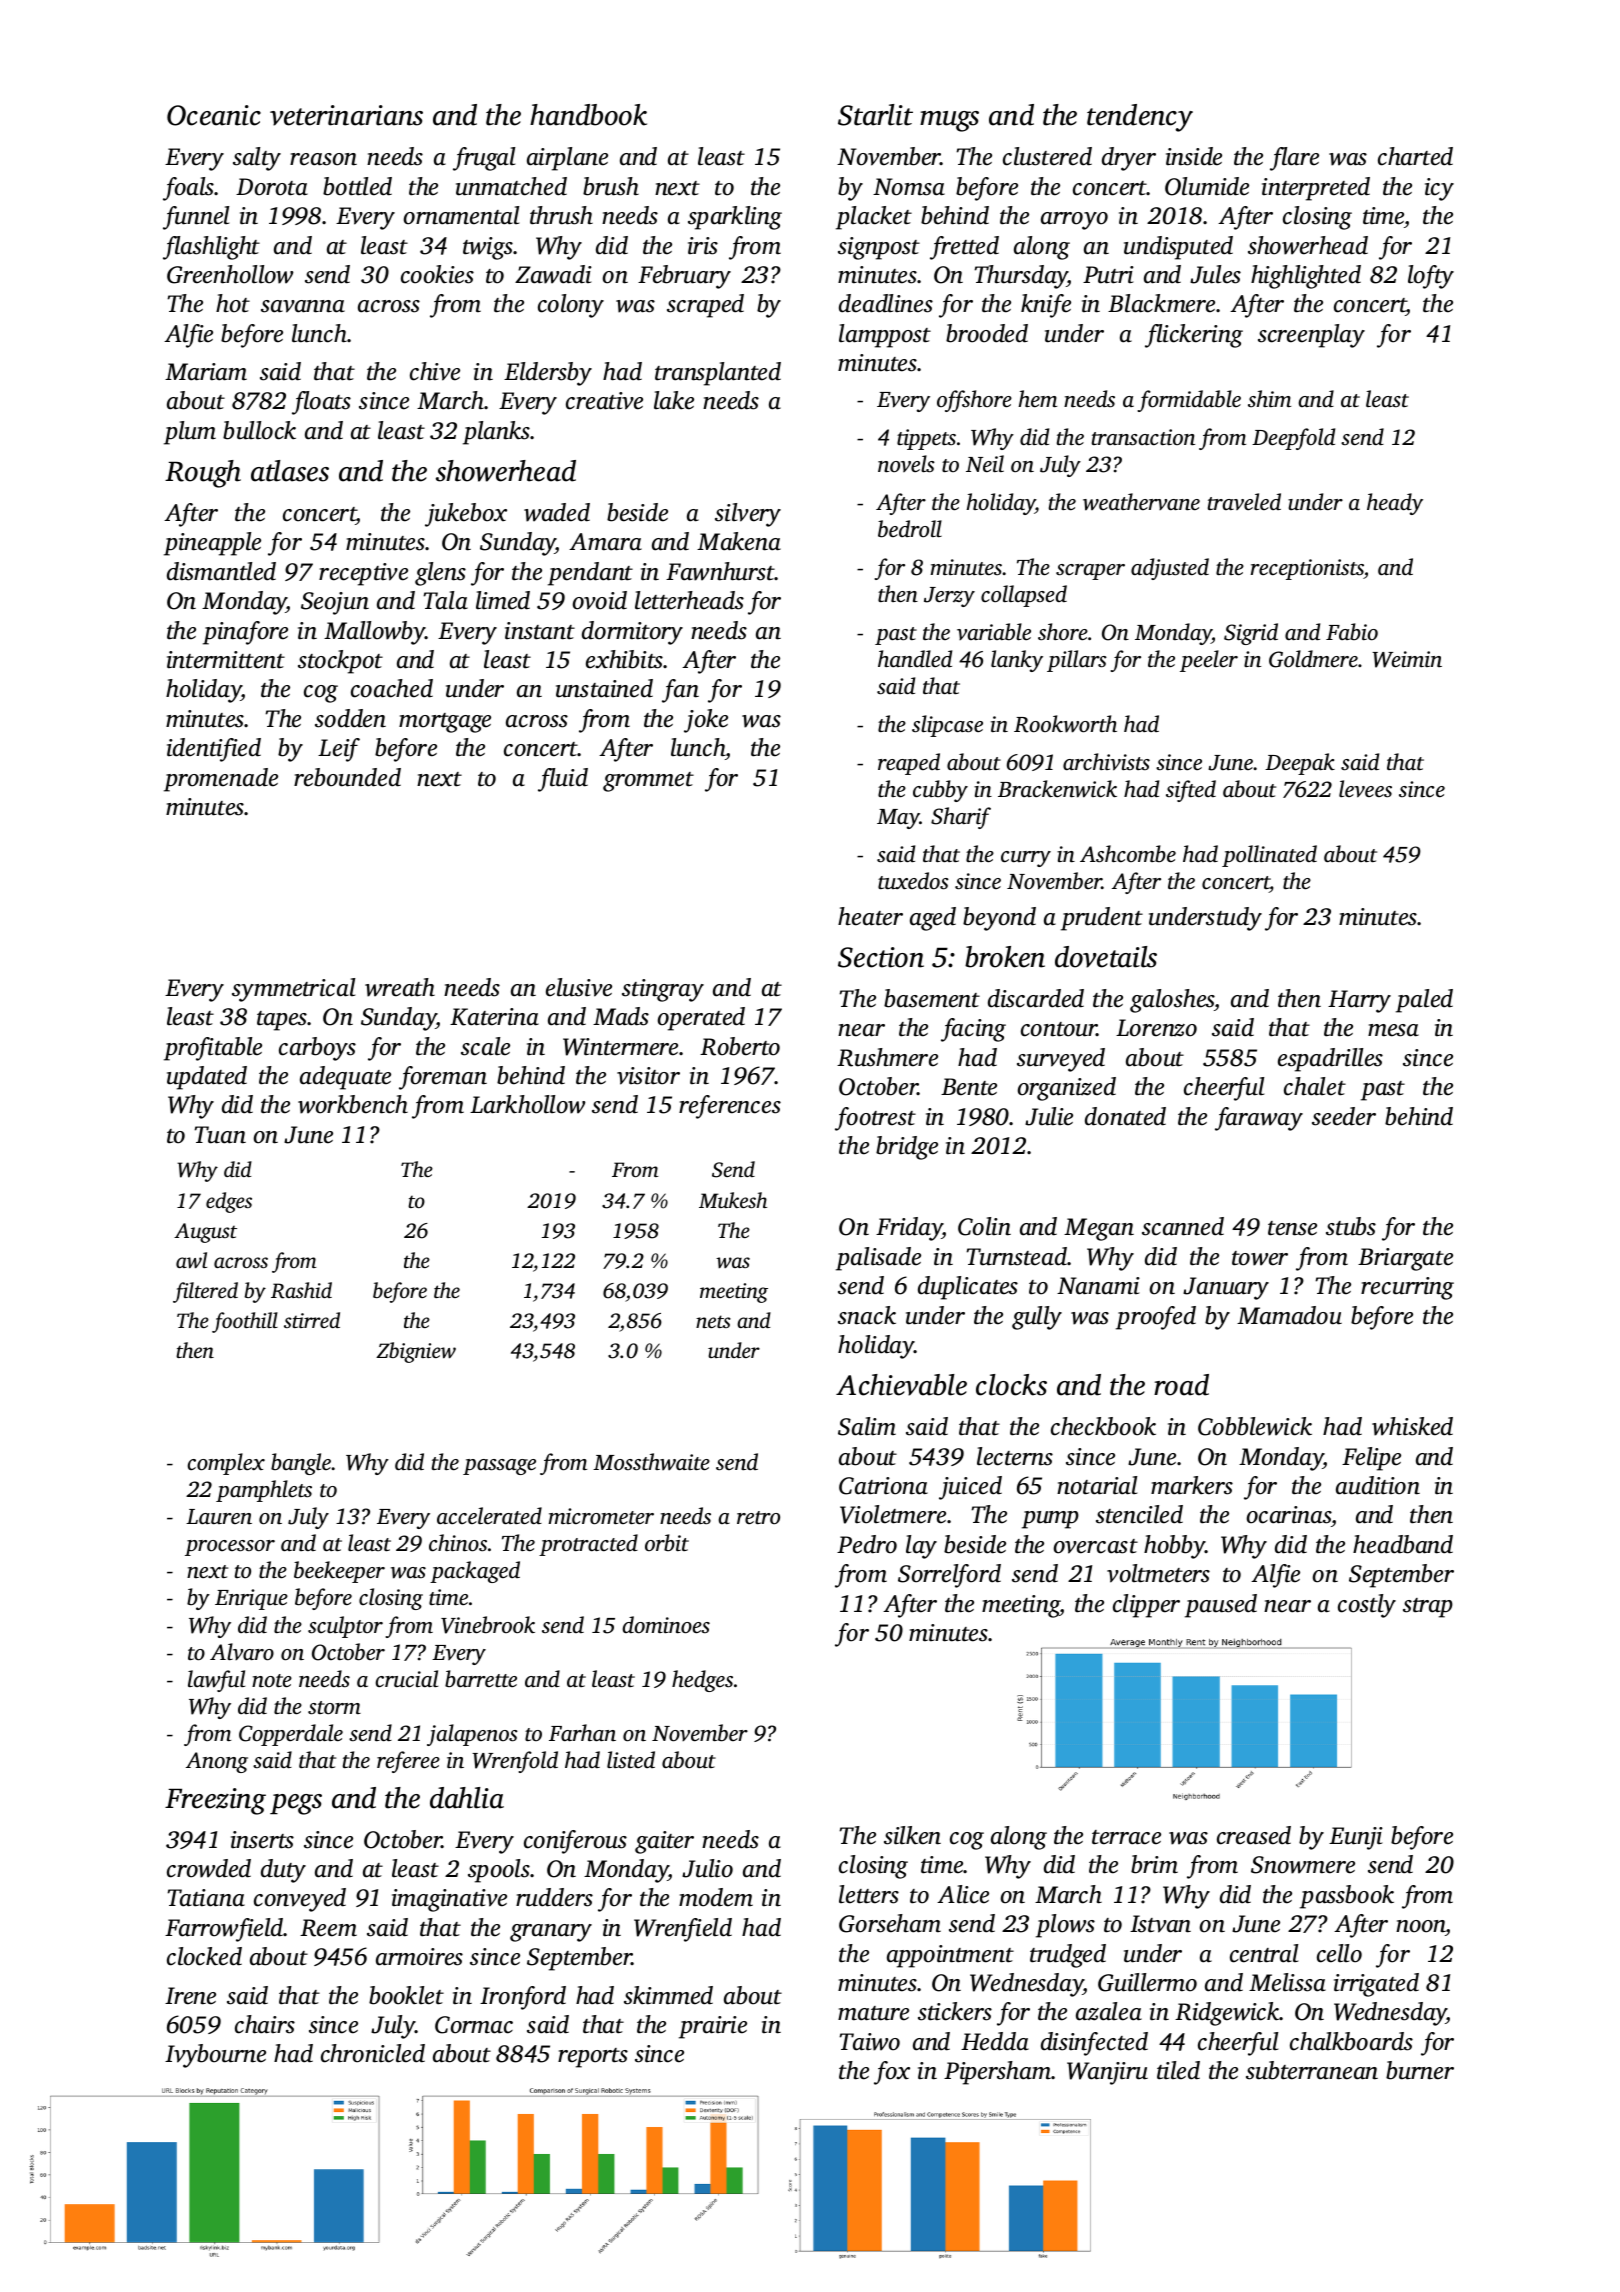 The image size is (1620, 2292). What do you see at coordinates (733, 1200) in the page?
I see `Mukesh` at bounding box center [733, 1200].
